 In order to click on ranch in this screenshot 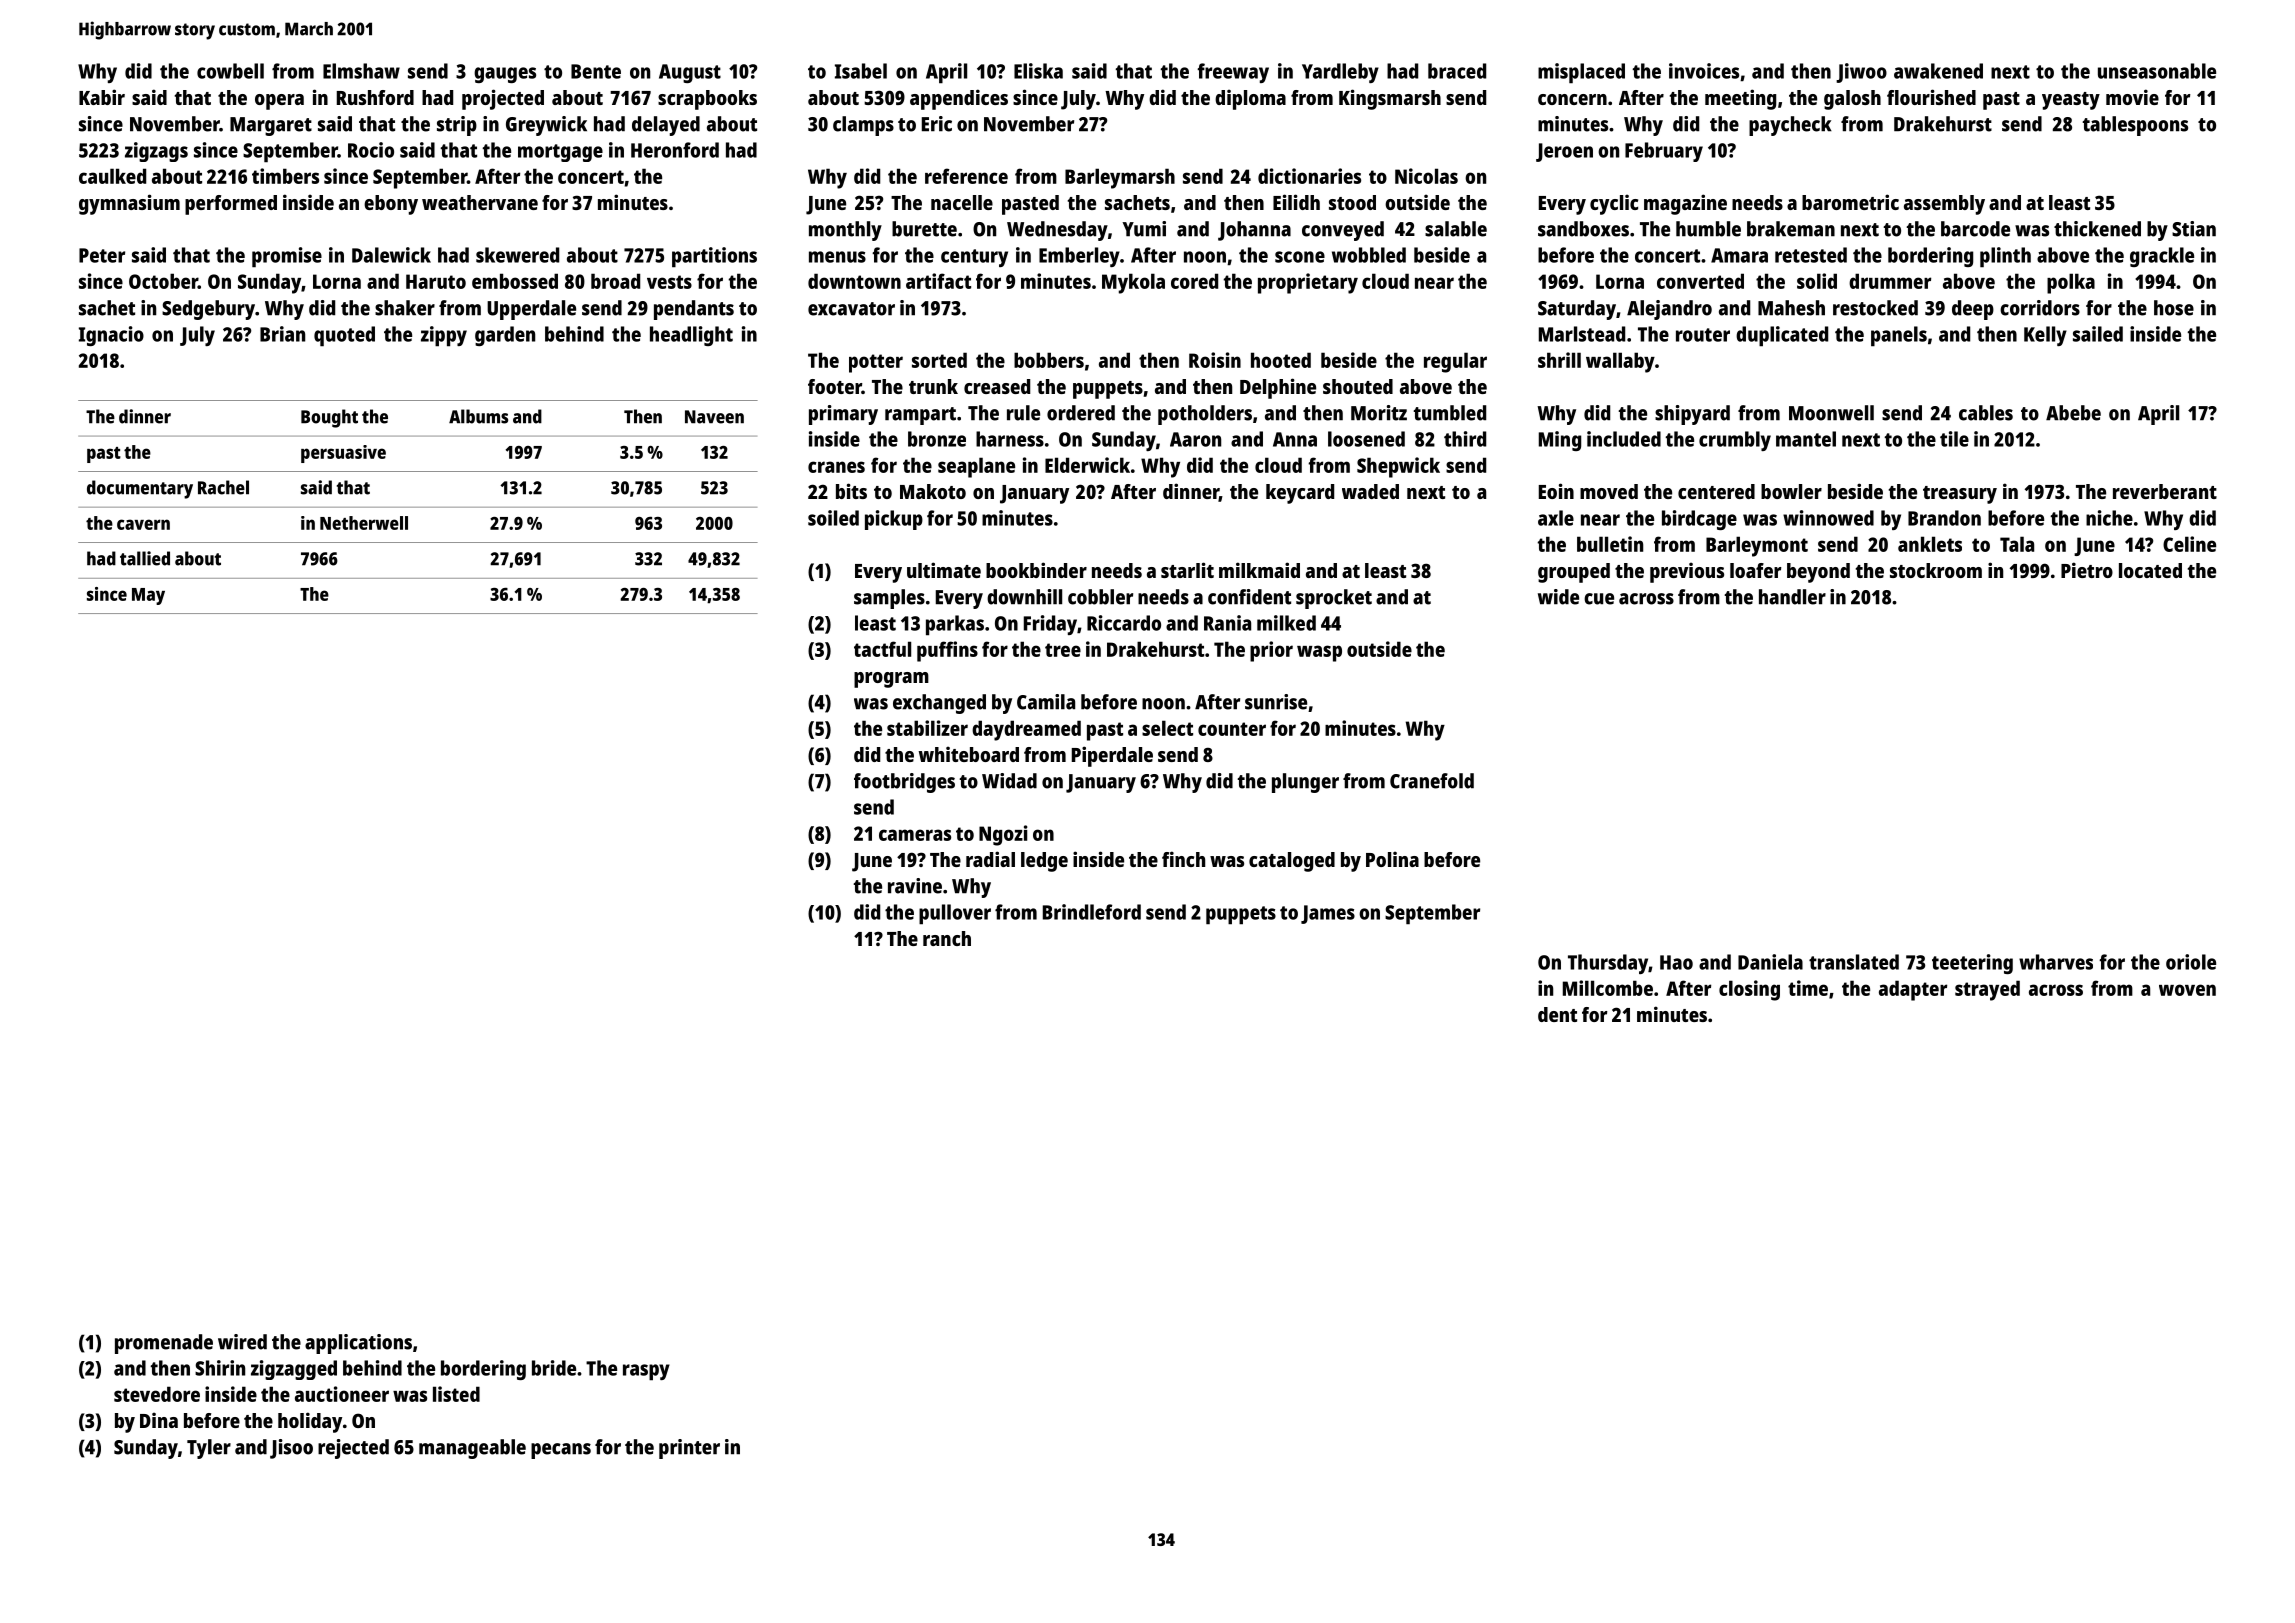, I will do `click(947, 938)`.
